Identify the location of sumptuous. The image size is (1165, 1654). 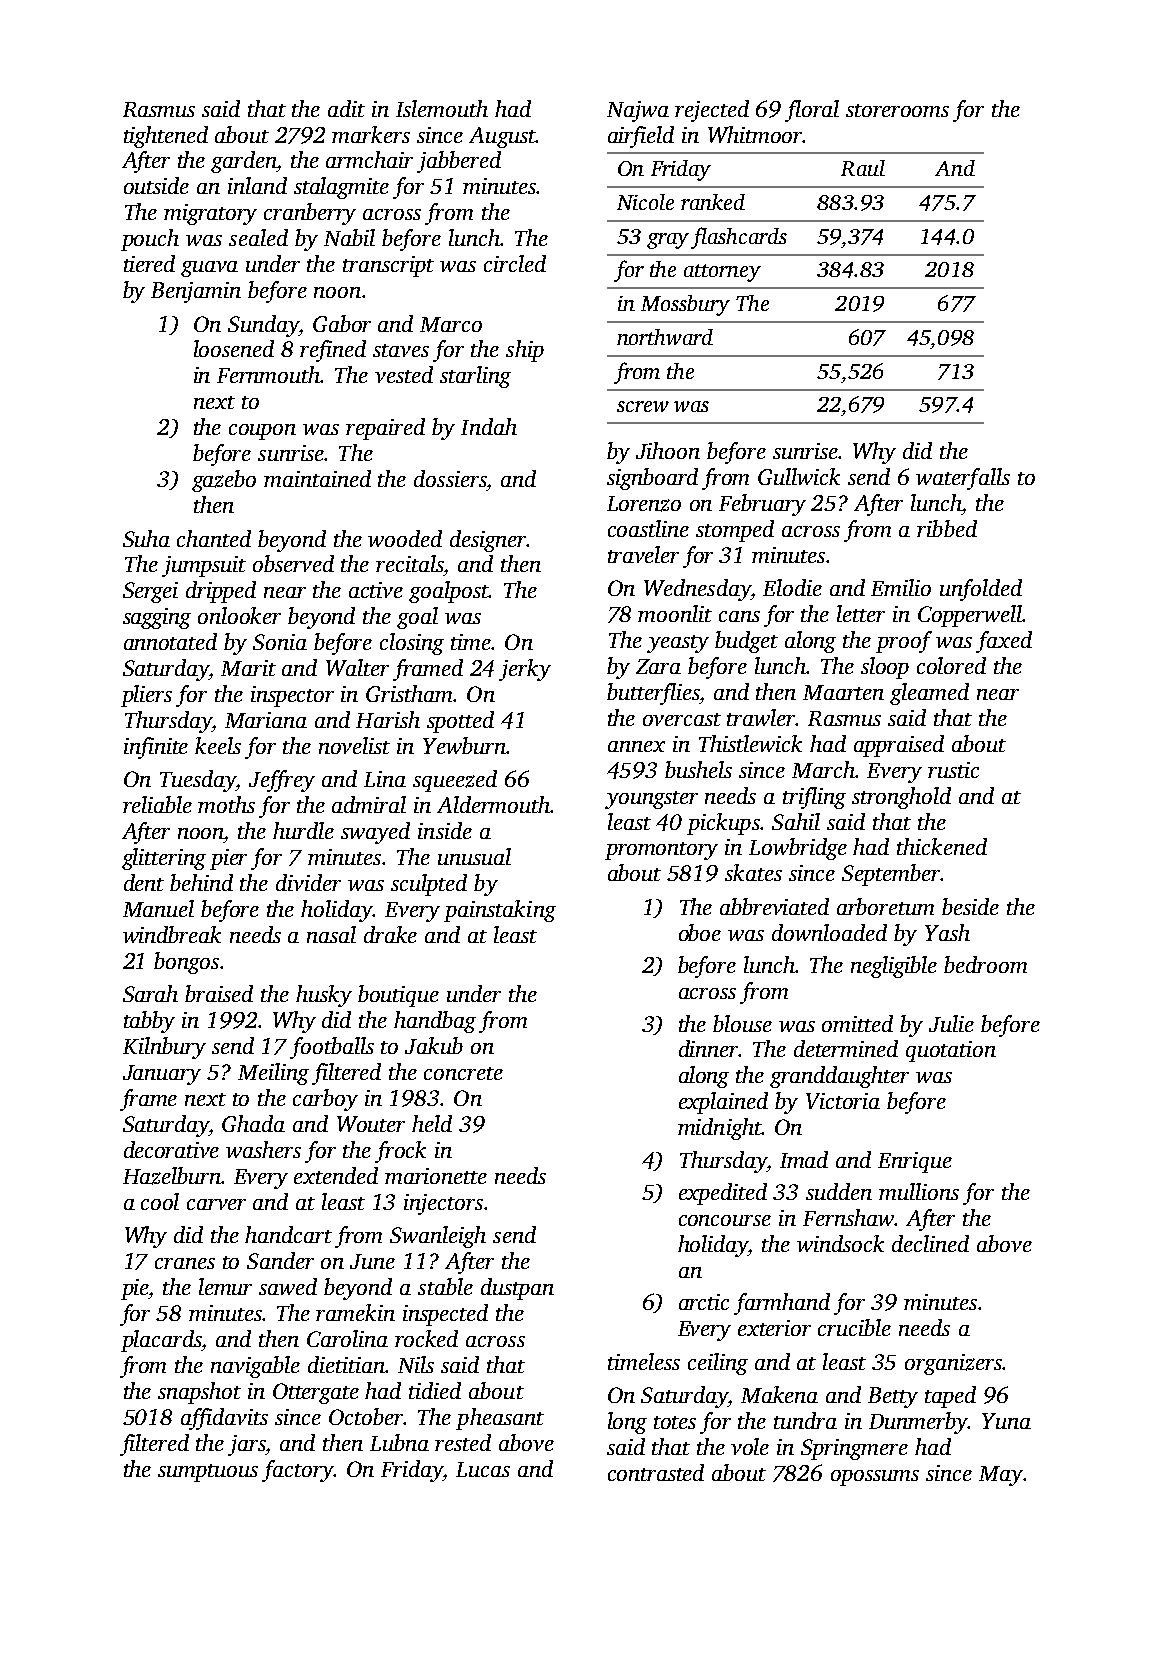
(208, 1473).
